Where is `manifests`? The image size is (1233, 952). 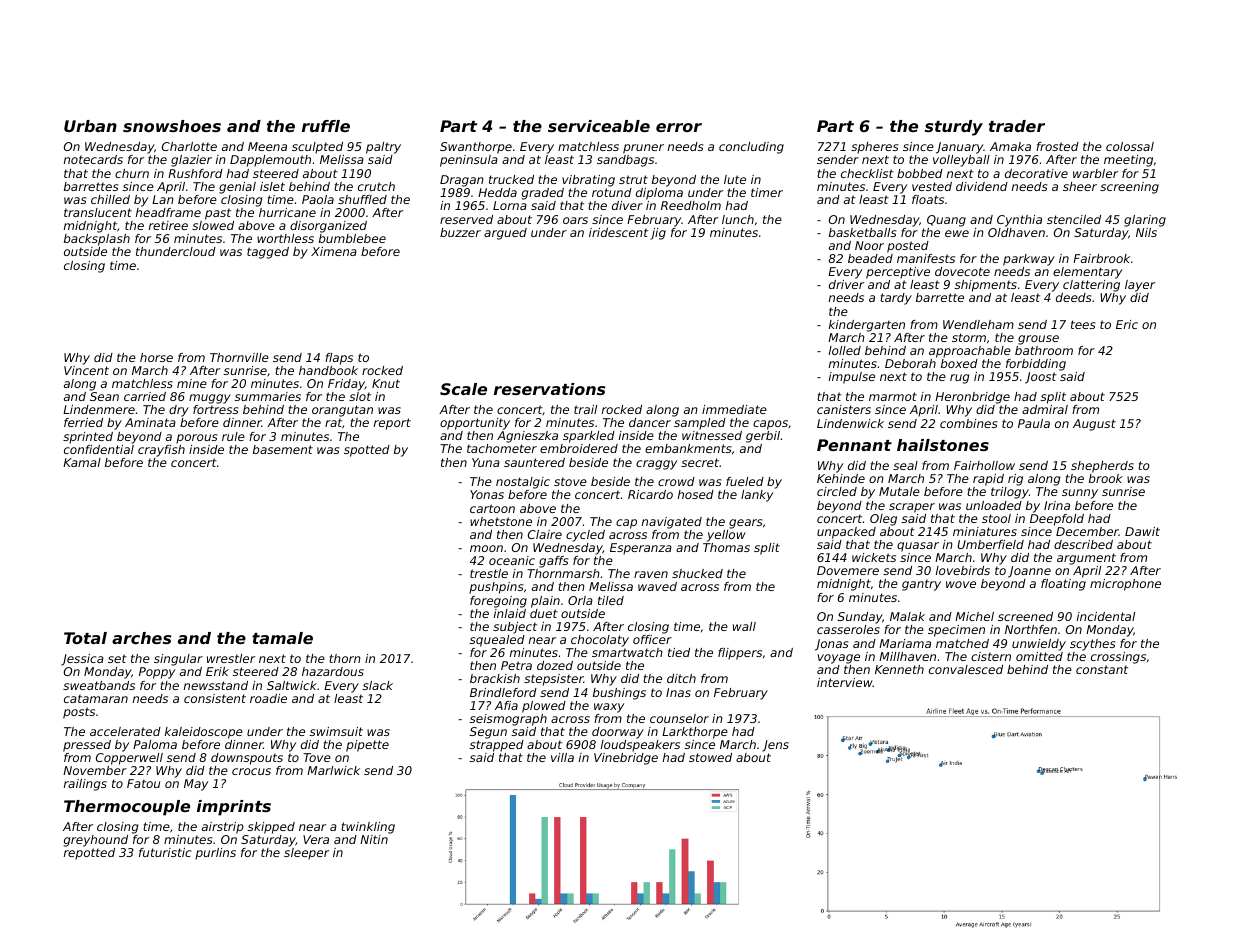 manifests is located at coordinates (926, 258).
